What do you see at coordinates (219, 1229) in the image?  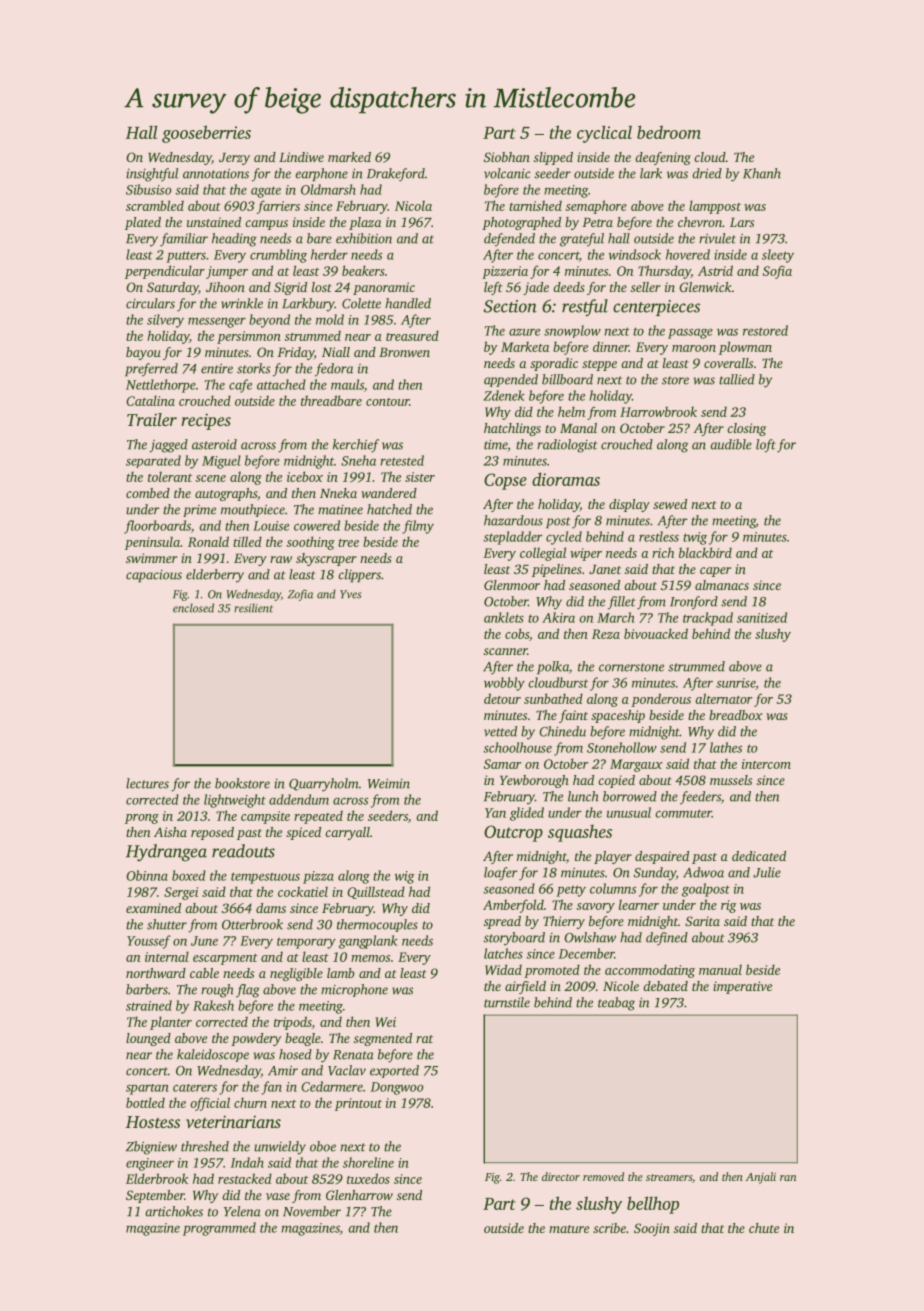 I see `programmed` at bounding box center [219, 1229].
